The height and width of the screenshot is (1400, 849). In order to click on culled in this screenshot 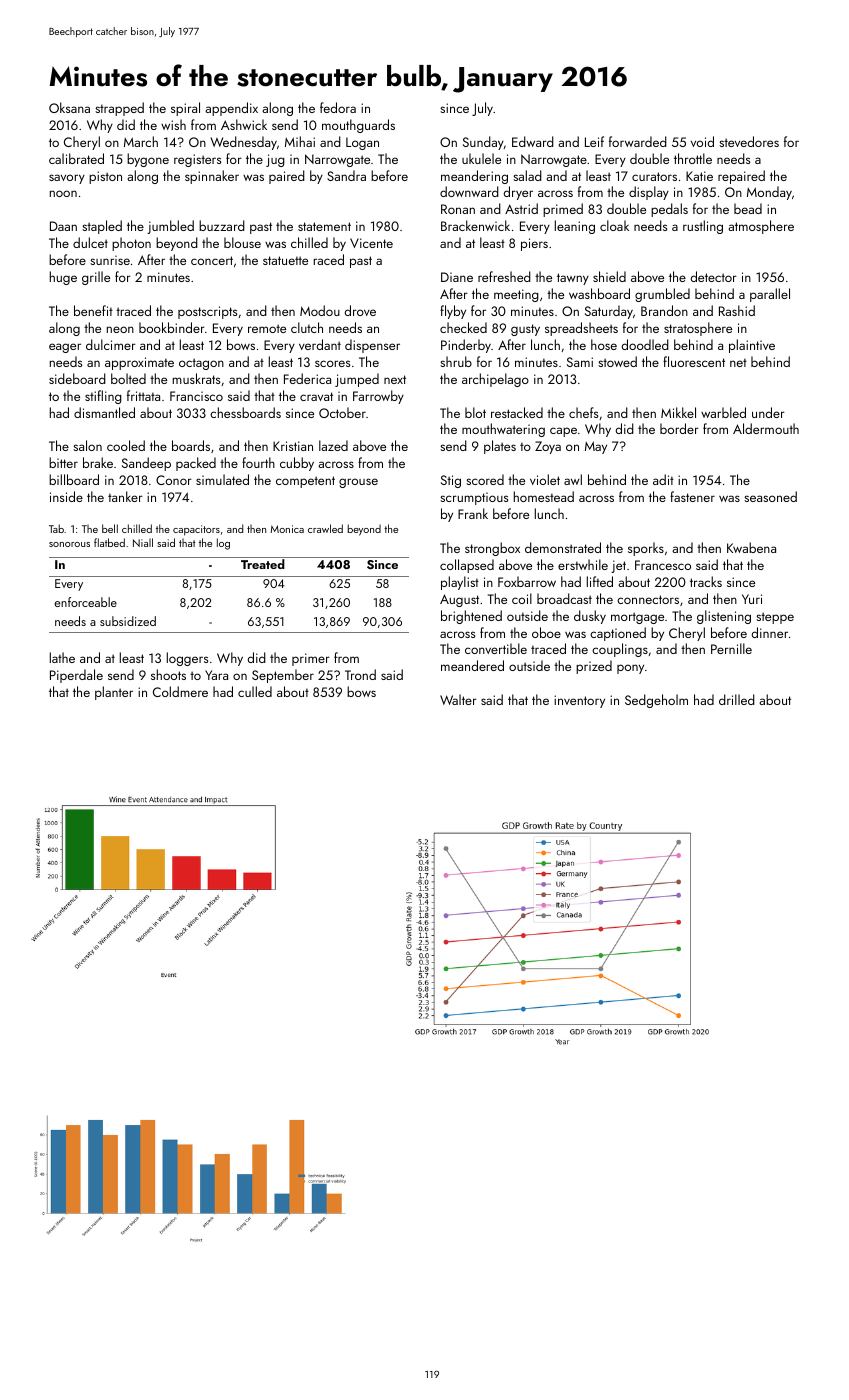, I will do `click(255, 691)`.
